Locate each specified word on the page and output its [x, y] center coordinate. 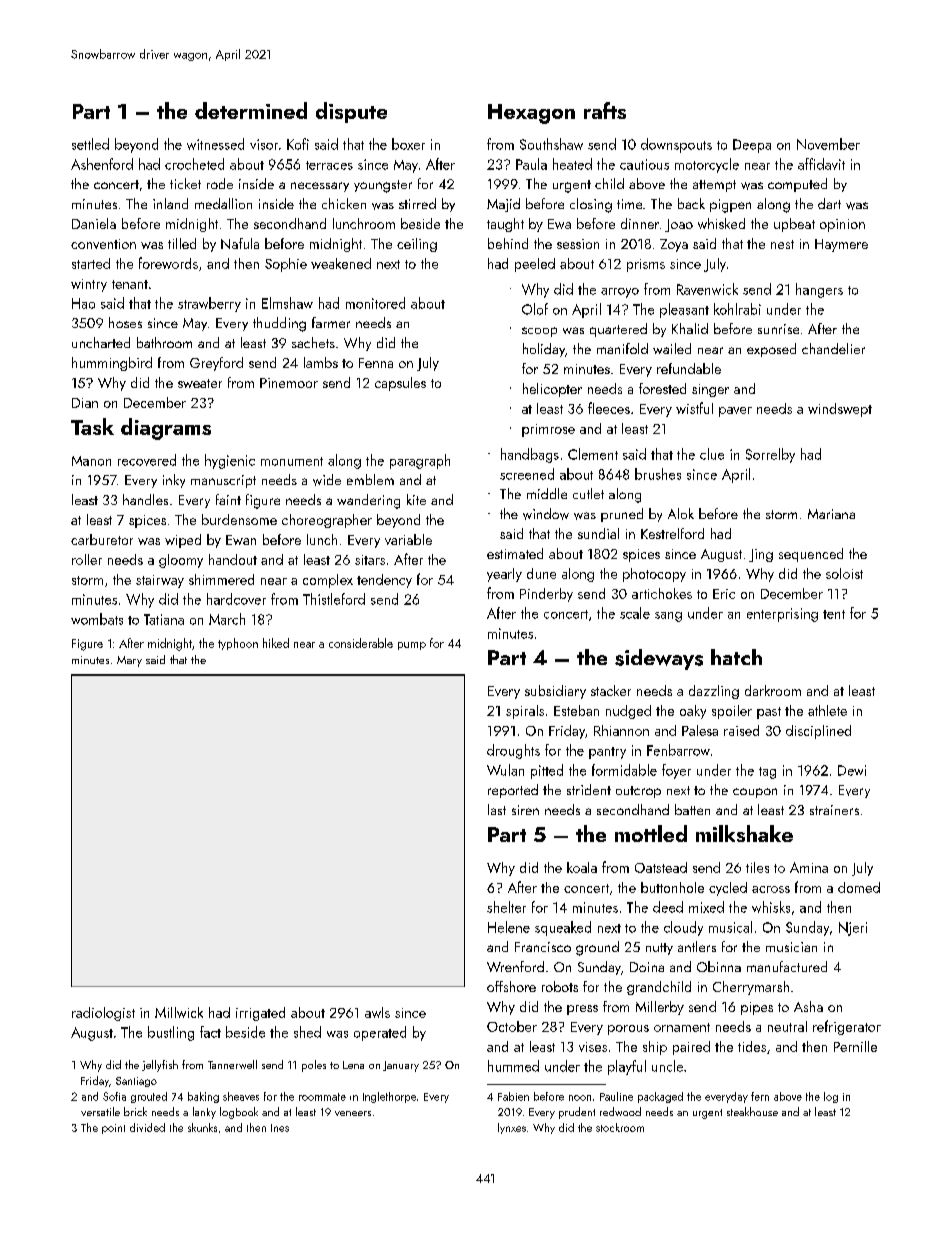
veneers [353, 1113]
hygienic [230, 461]
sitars [370, 560]
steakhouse [752, 1111]
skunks [202, 1127]
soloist [844, 573]
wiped [183, 541]
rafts [605, 110]
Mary [129, 661]
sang [668, 617]
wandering [368, 501]
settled [90, 144]
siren [525, 810]
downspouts [676, 145]
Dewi [852, 770]
